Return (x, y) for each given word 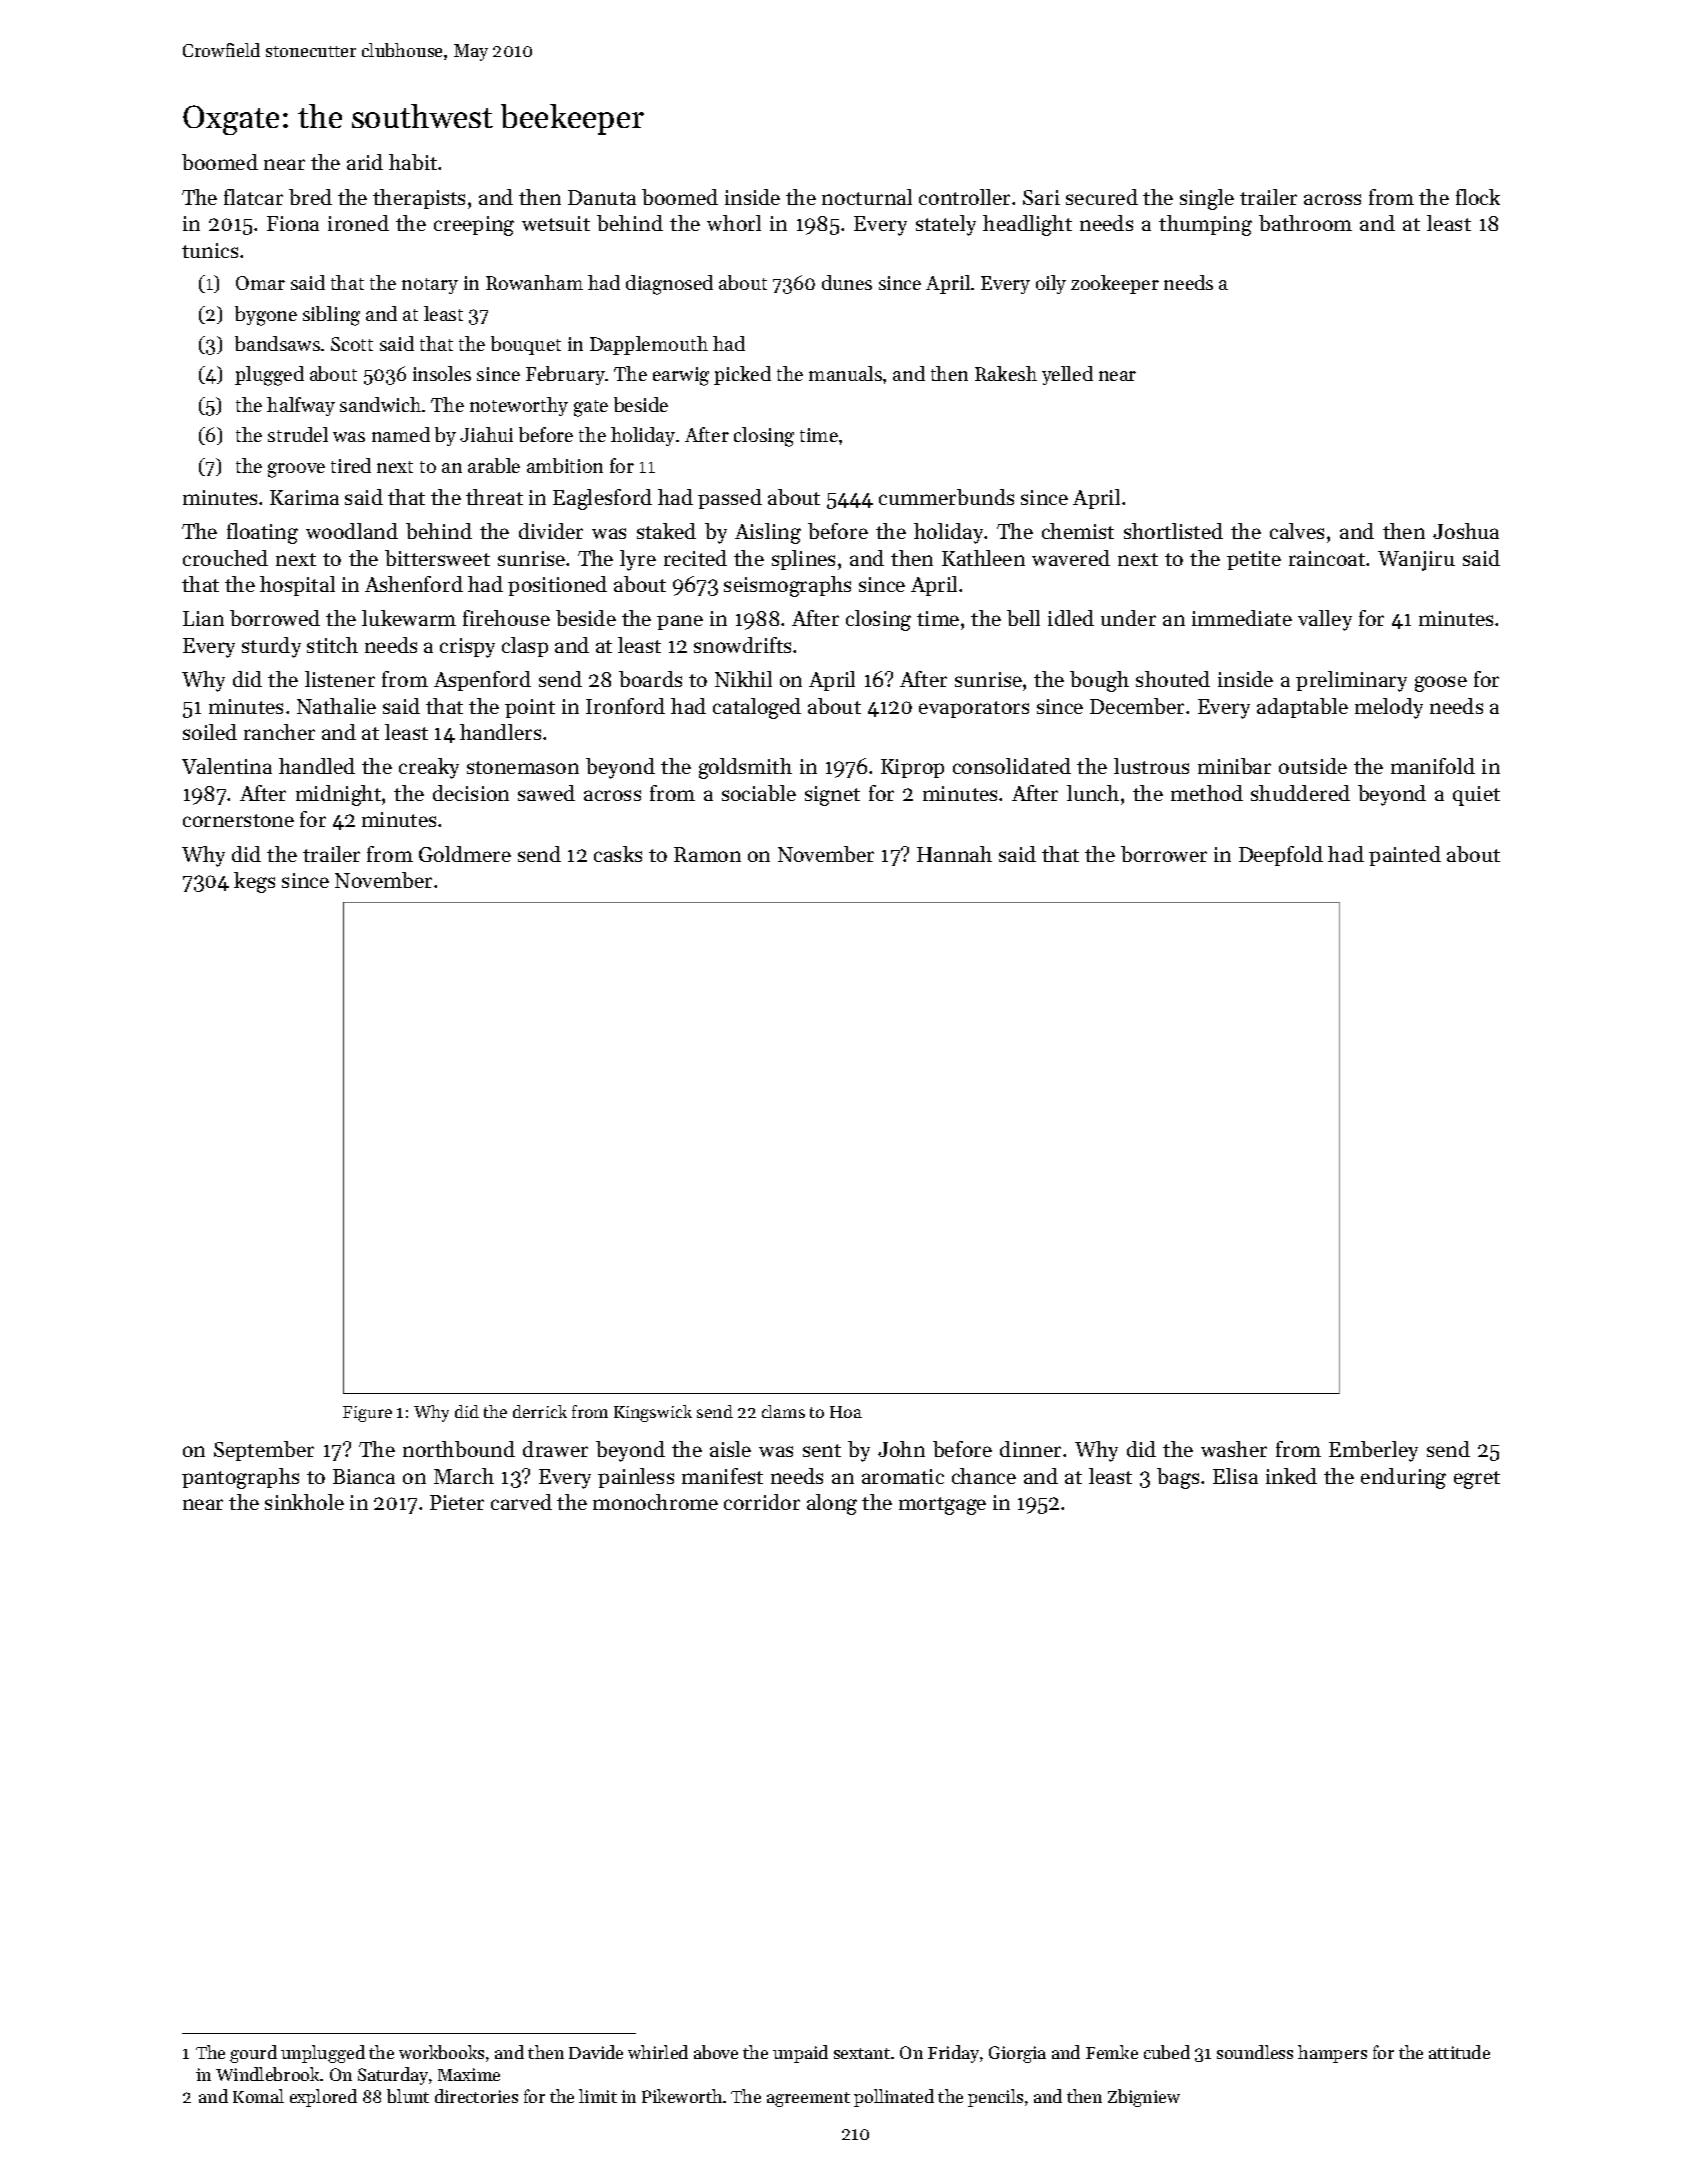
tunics (210, 250)
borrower (1164, 854)
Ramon (707, 854)
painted (1405, 856)
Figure (367, 1414)
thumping (1205, 225)
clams (783, 1411)
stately (946, 225)
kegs (254, 882)
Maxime (469, 2074)
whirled (658, 2052)
